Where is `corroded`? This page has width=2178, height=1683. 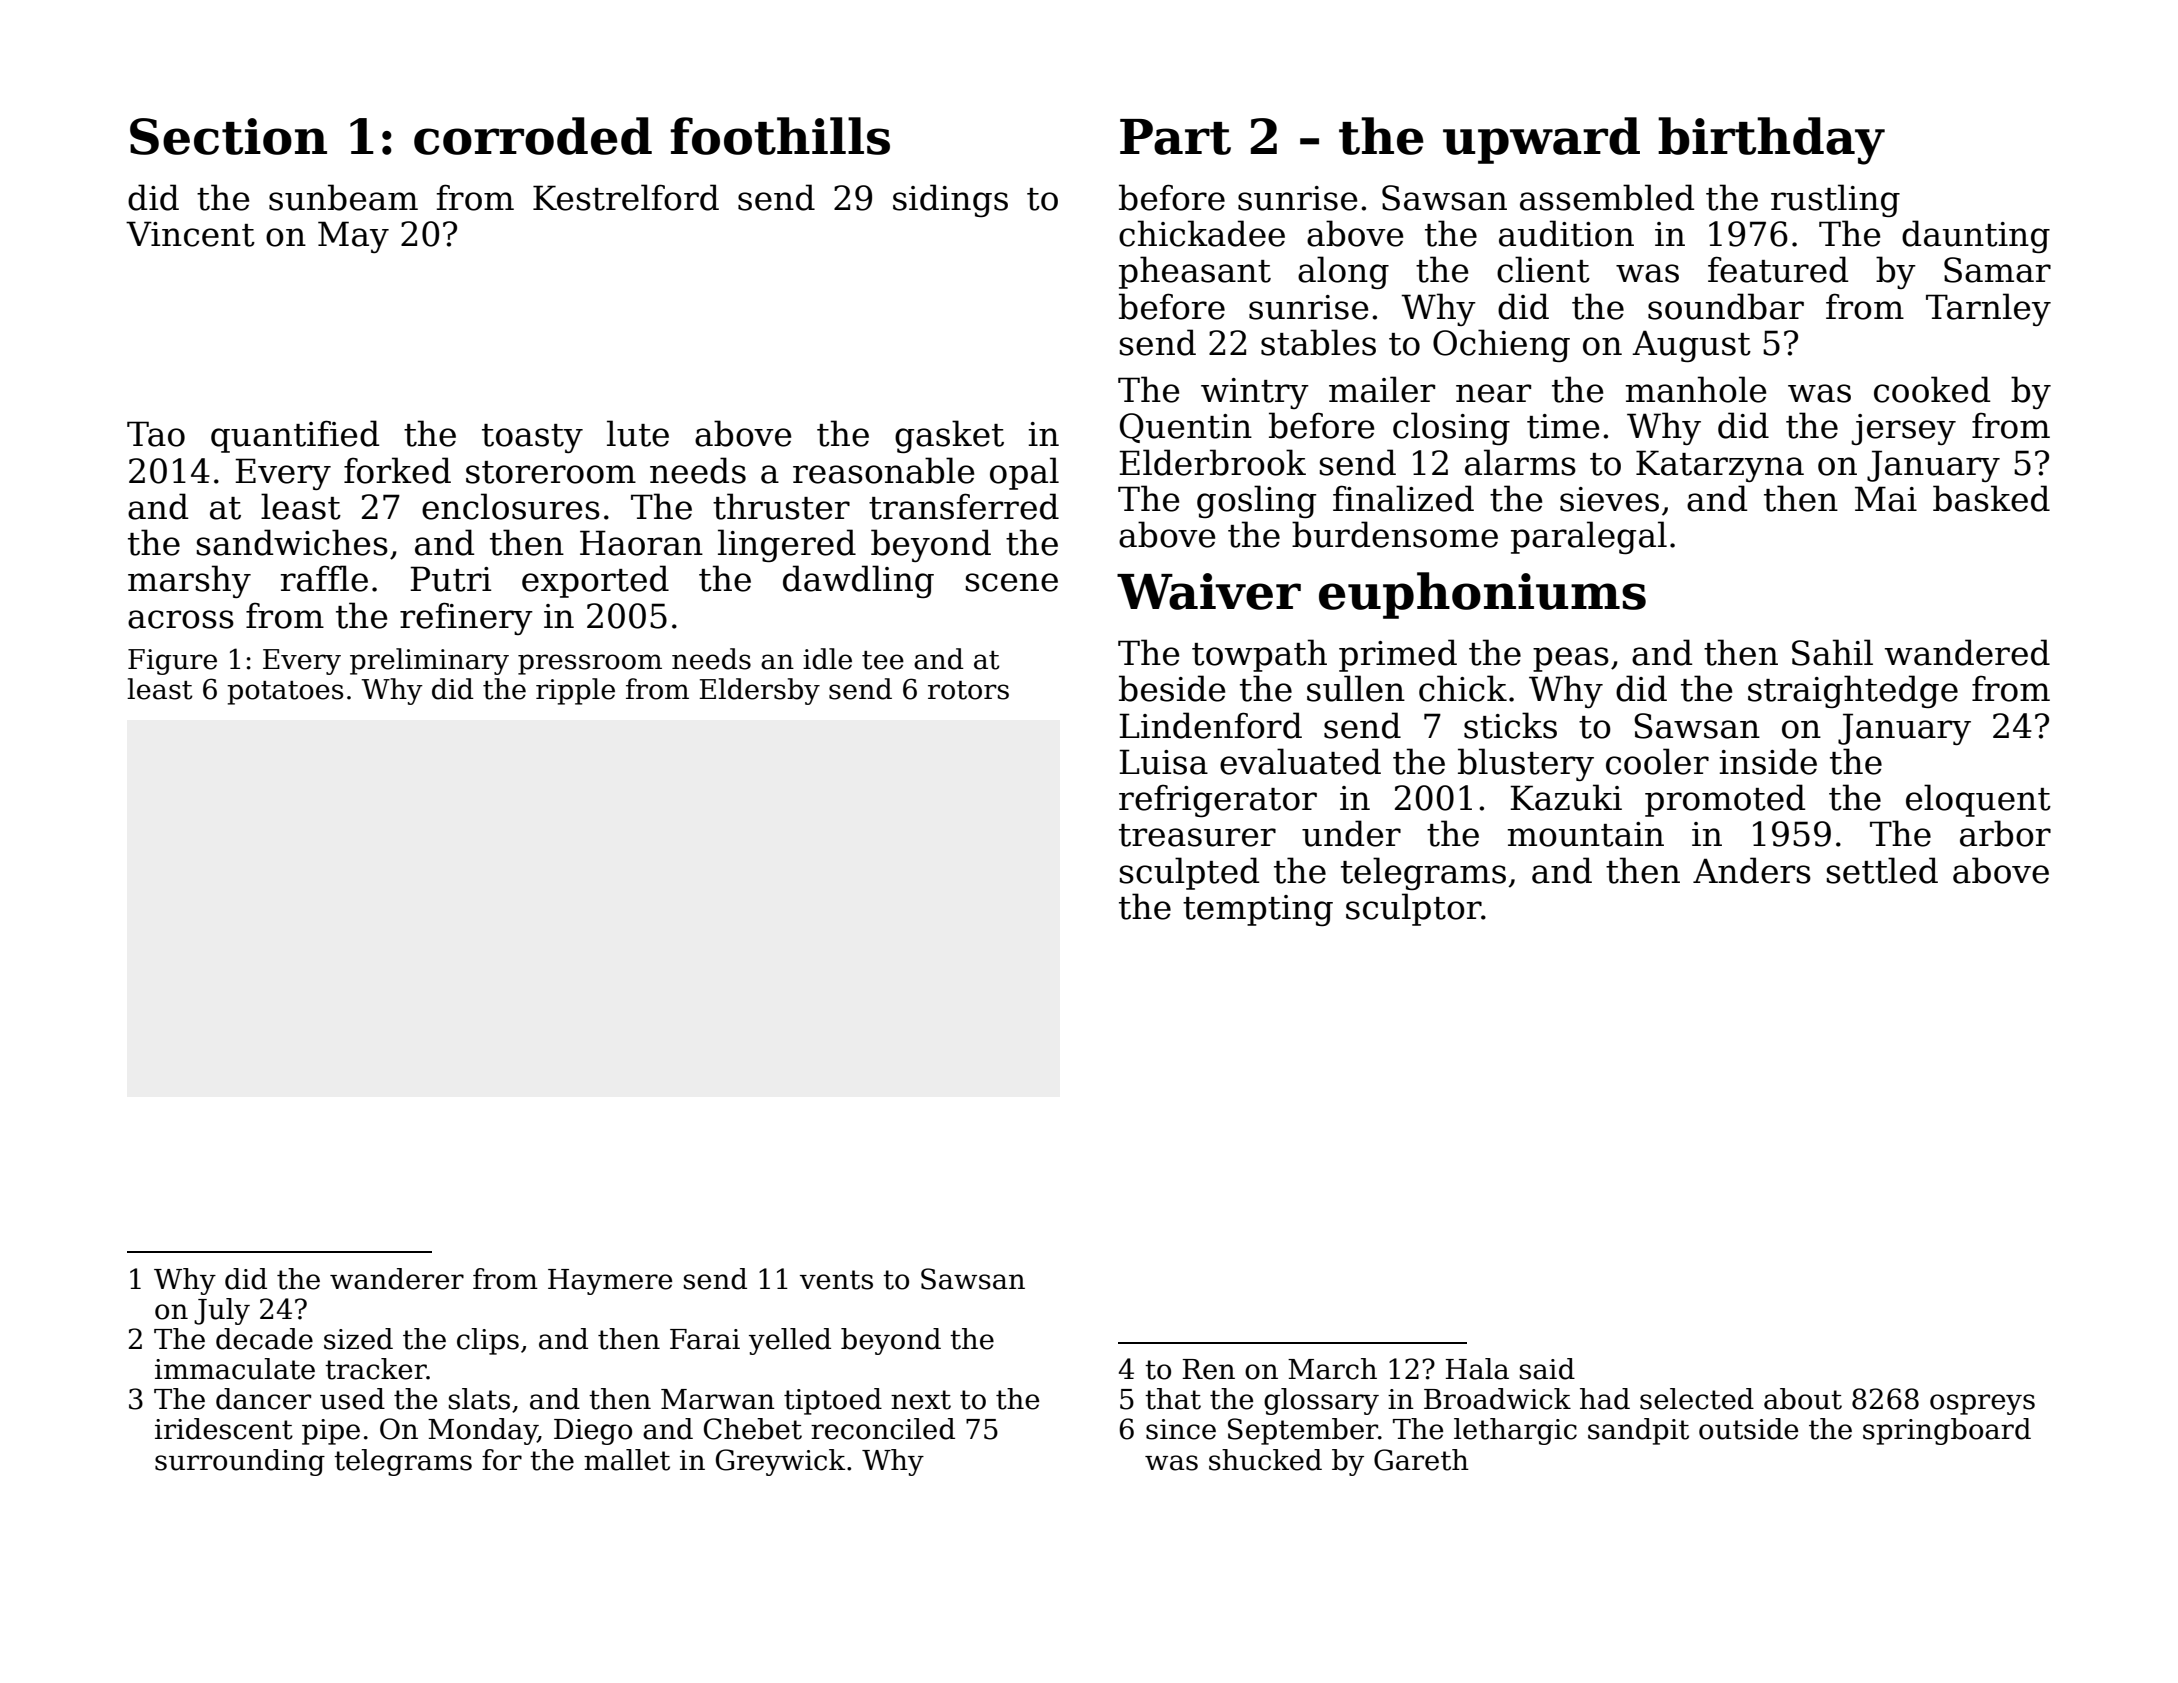 corroded is located at coordinates (533, 136).
